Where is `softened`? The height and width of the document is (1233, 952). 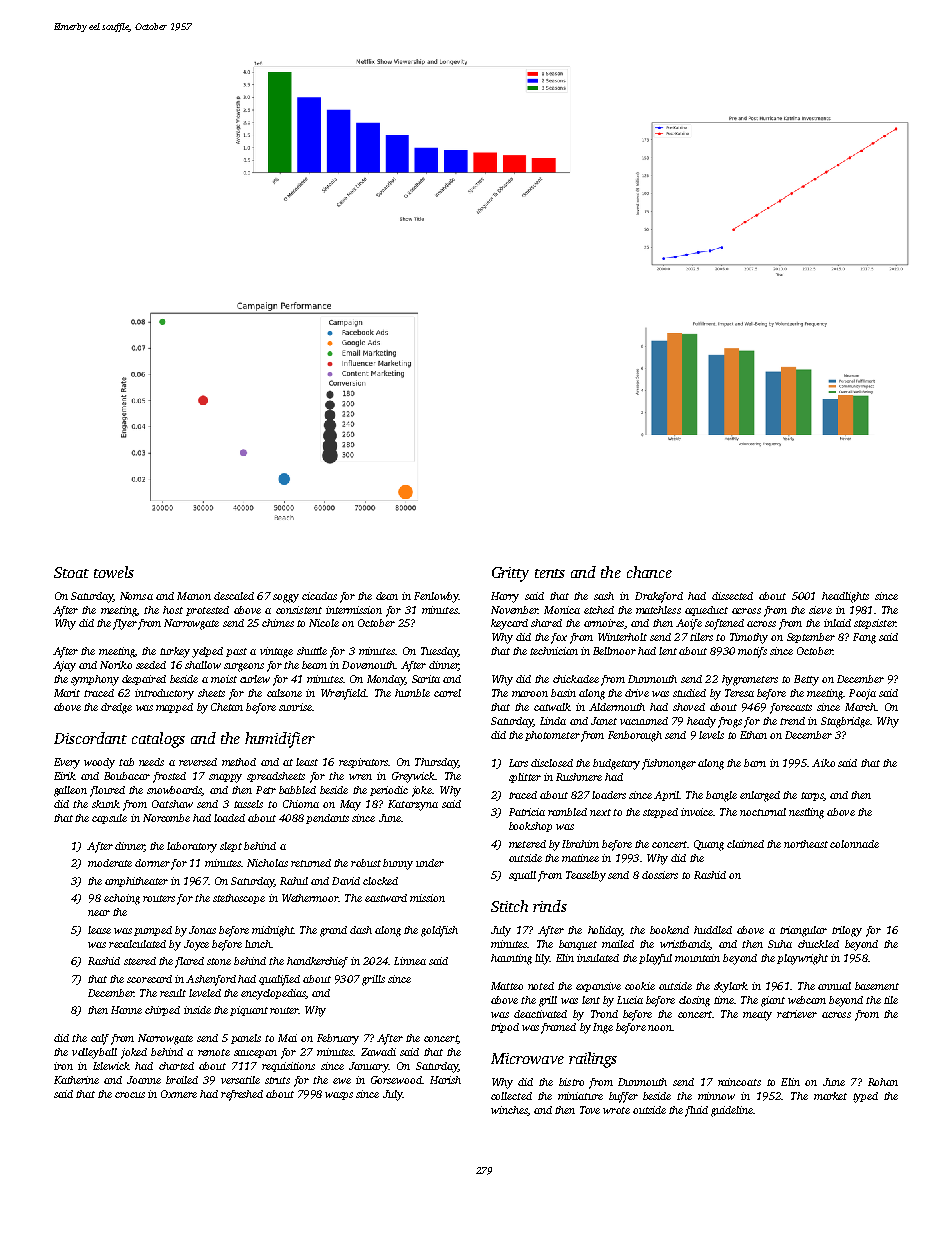
softened is located at coordinates (724, 624).
